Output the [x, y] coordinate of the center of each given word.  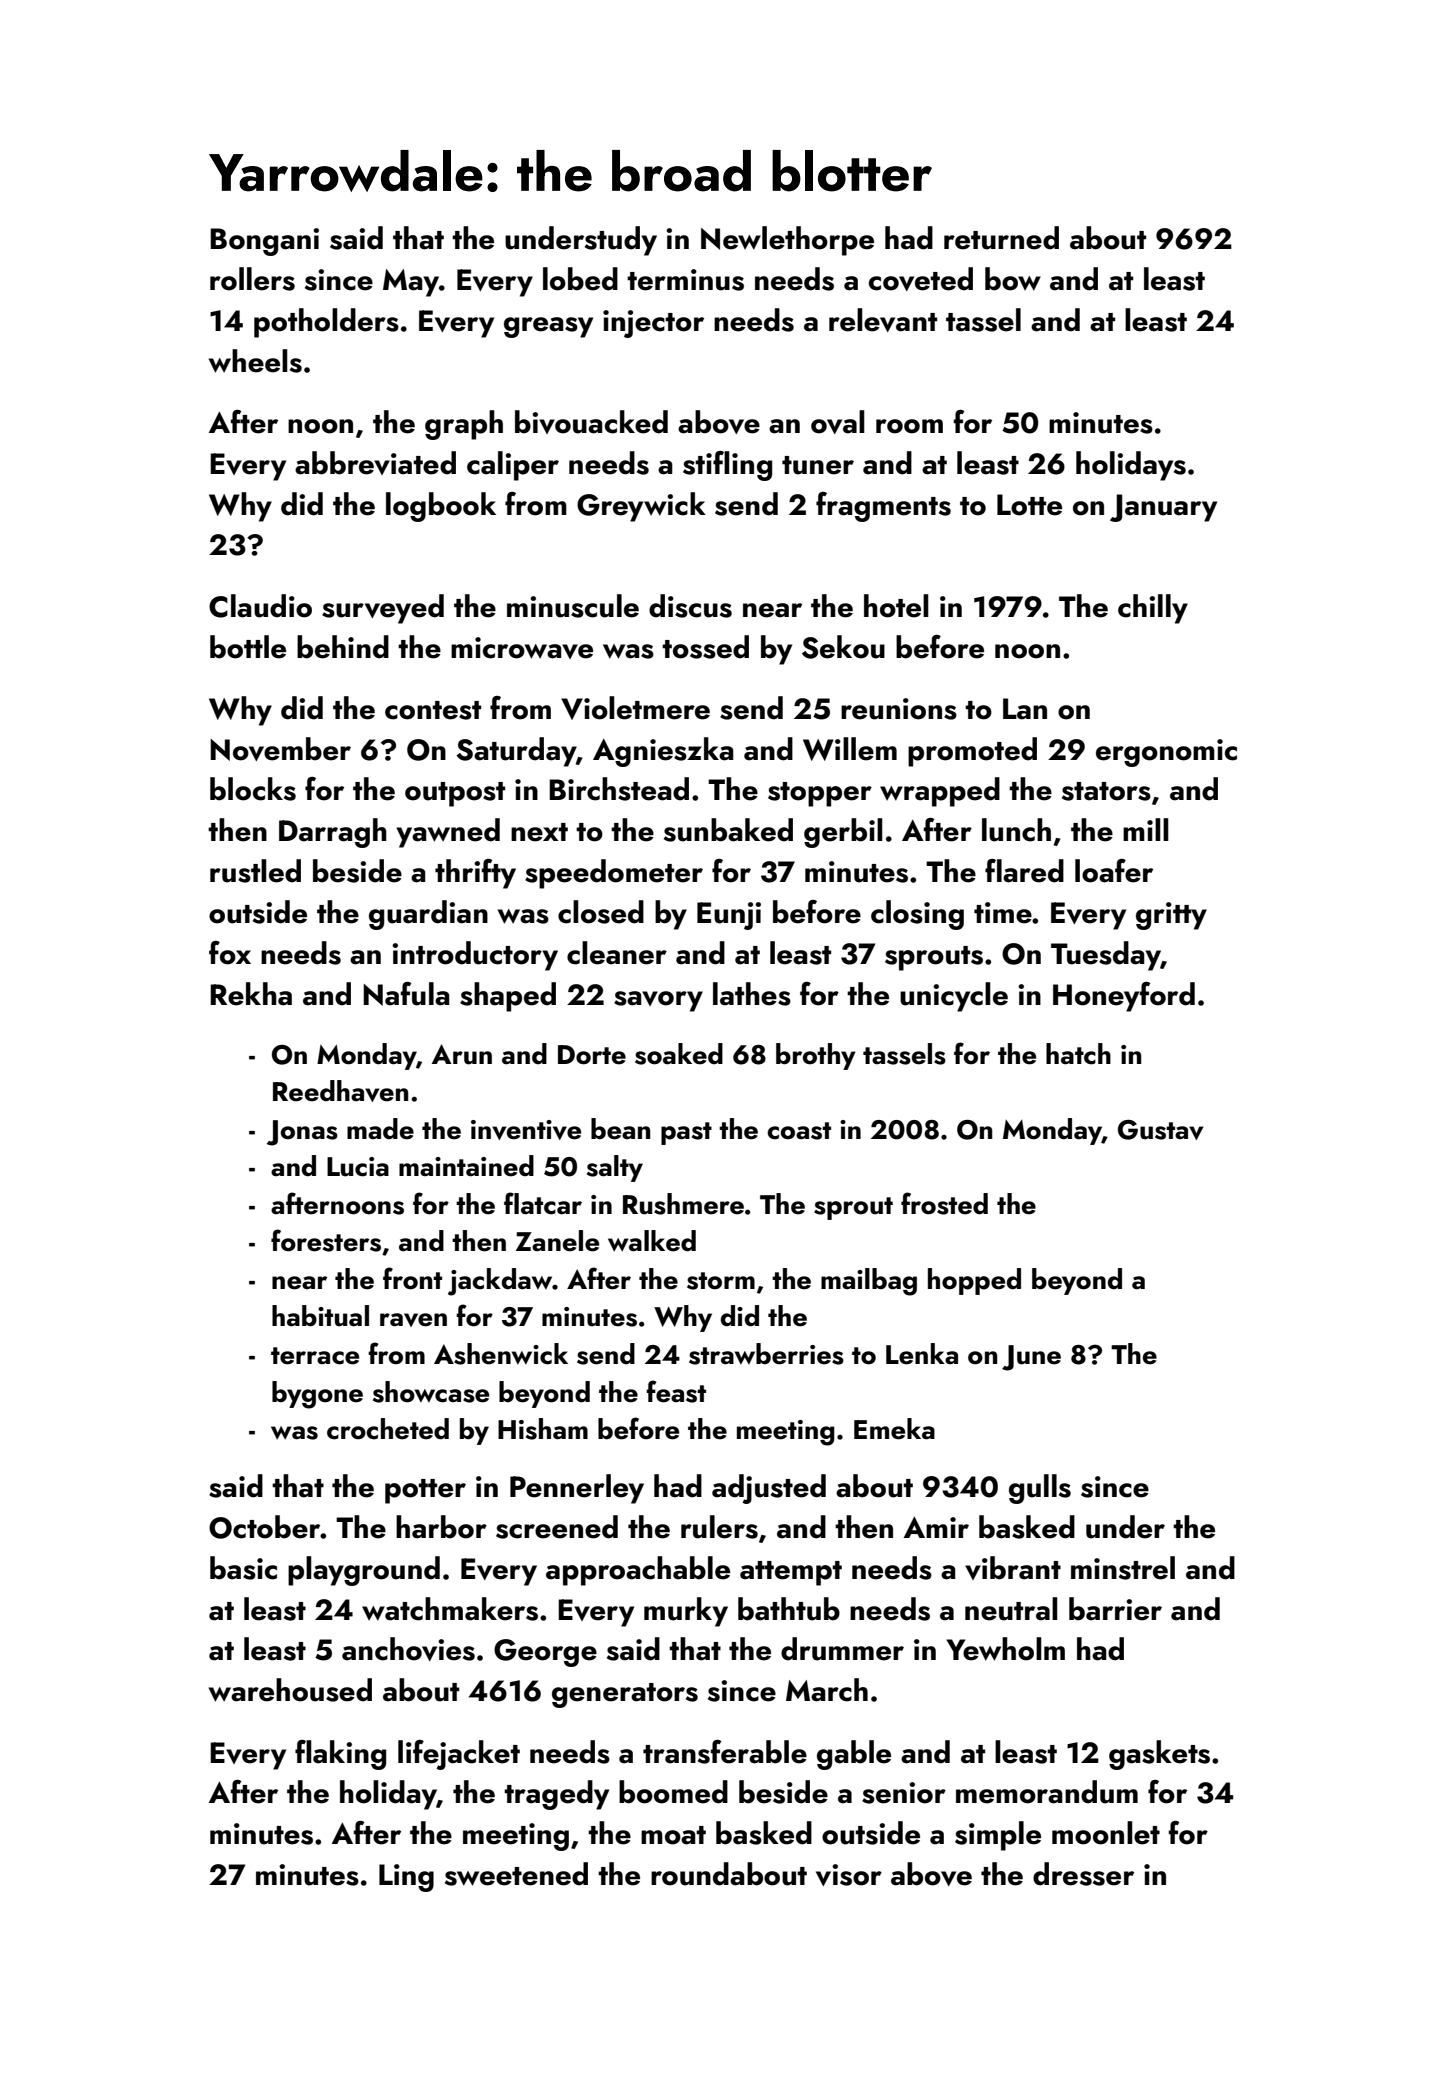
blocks [253, 789]
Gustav [1160, 1130]
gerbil [843, 833]
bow [1013, 279]
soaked [679, 1054]
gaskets [1159, 1755]
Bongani [264, 242]
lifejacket [459, 1755]
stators [1106, 791]
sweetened [516, 1874]
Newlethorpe [787, 241]
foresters [326, 1240]
